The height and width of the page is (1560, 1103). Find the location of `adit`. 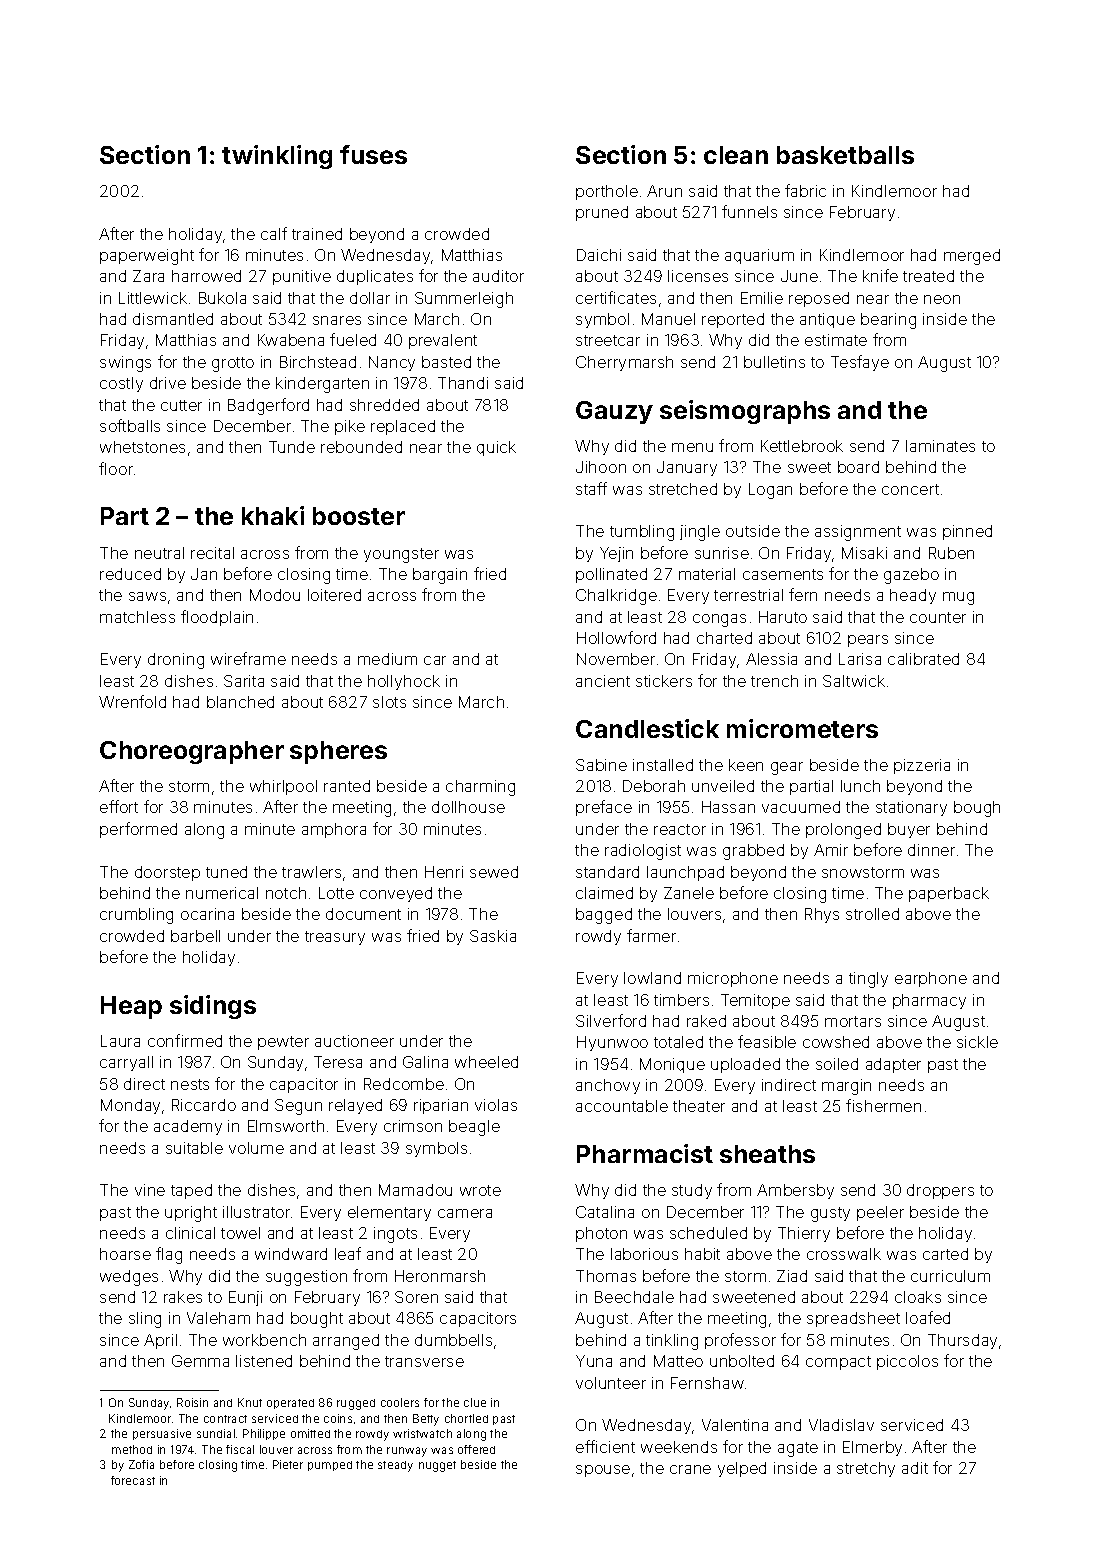

adit is located at coordinates (915, 1468).
